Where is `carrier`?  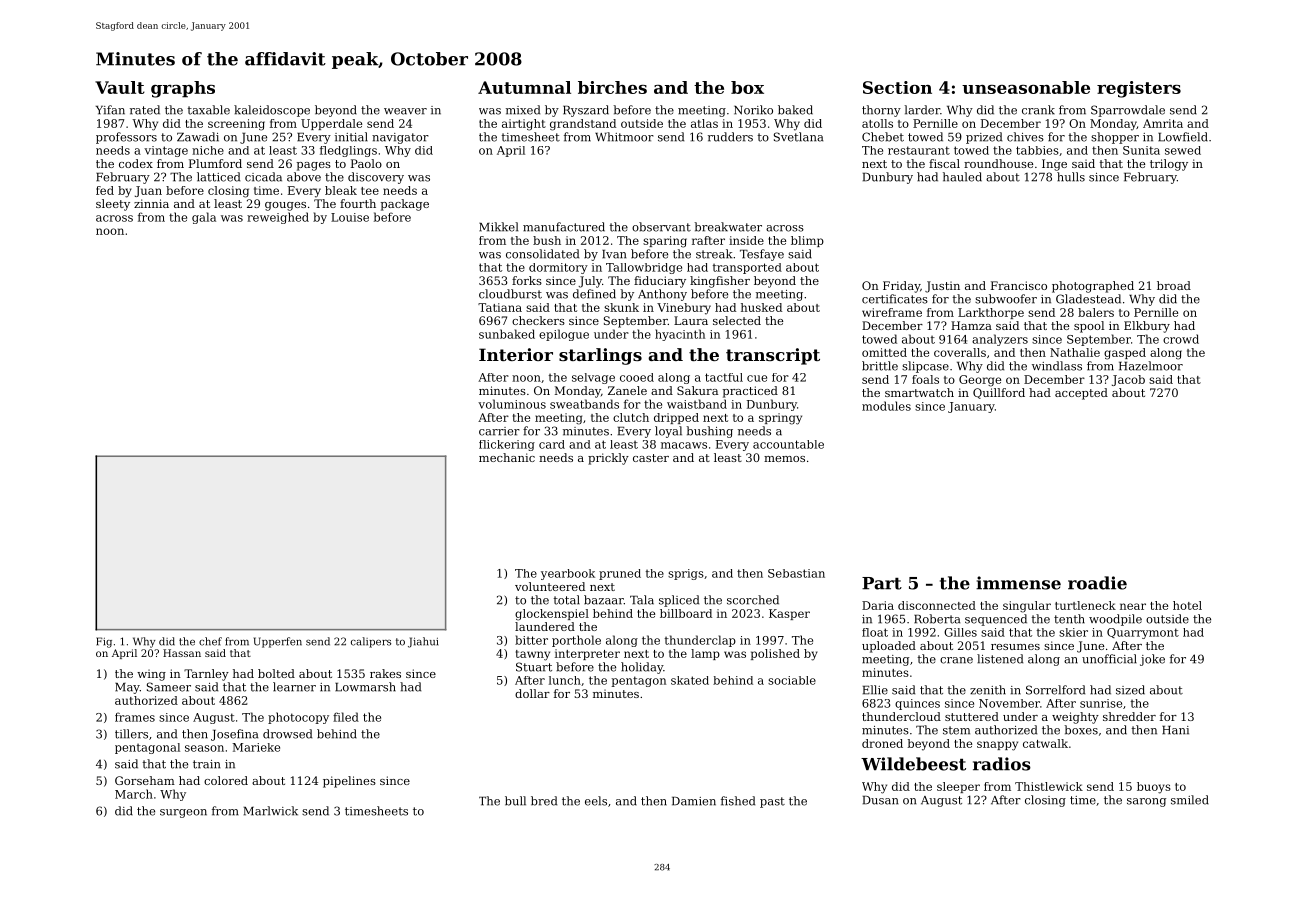 carrier is located at coordinates (499, 431).
